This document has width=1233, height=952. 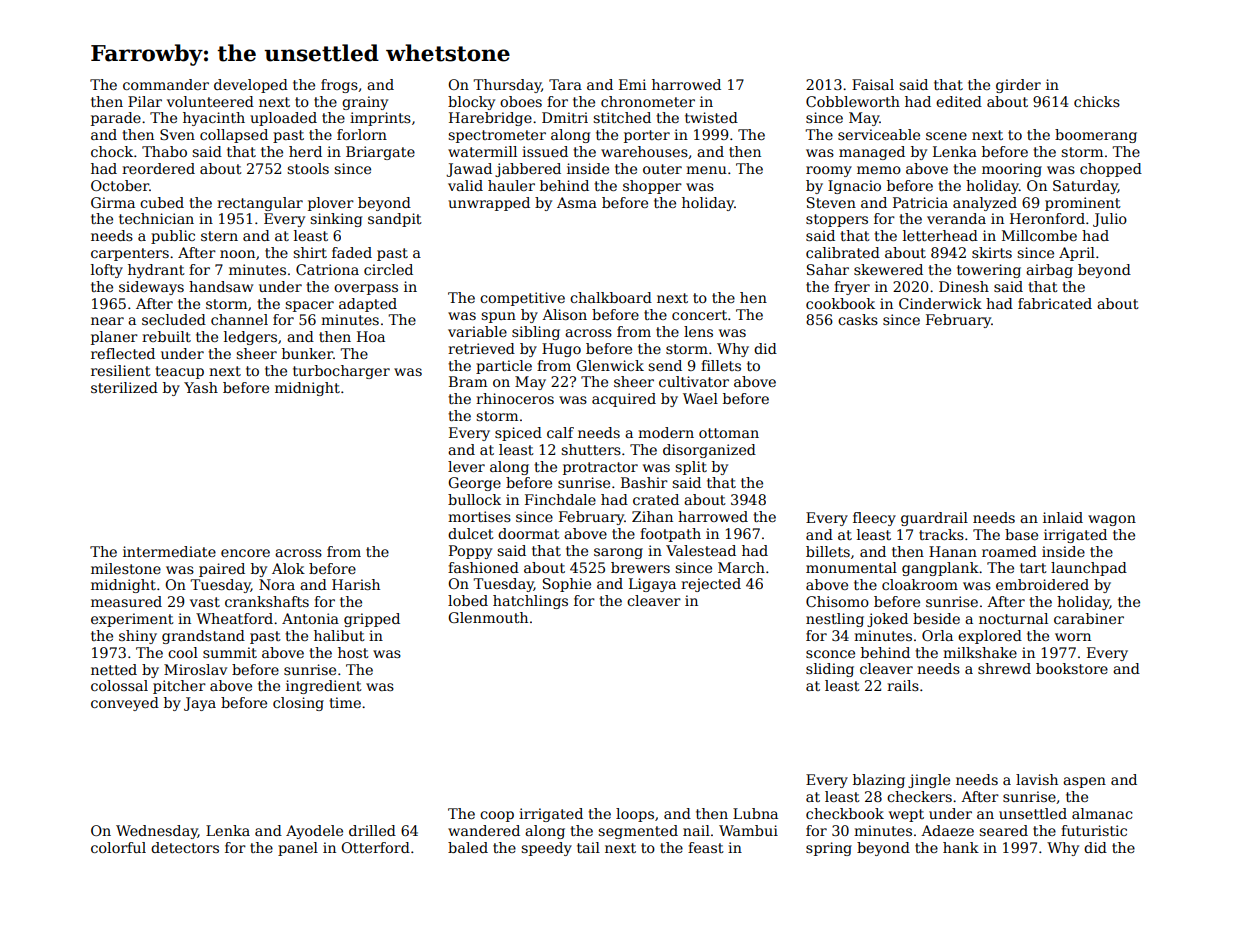 What do you see at coordinates (706, 847) in the document?
I see `feast` at bounding box center [706, 847].
